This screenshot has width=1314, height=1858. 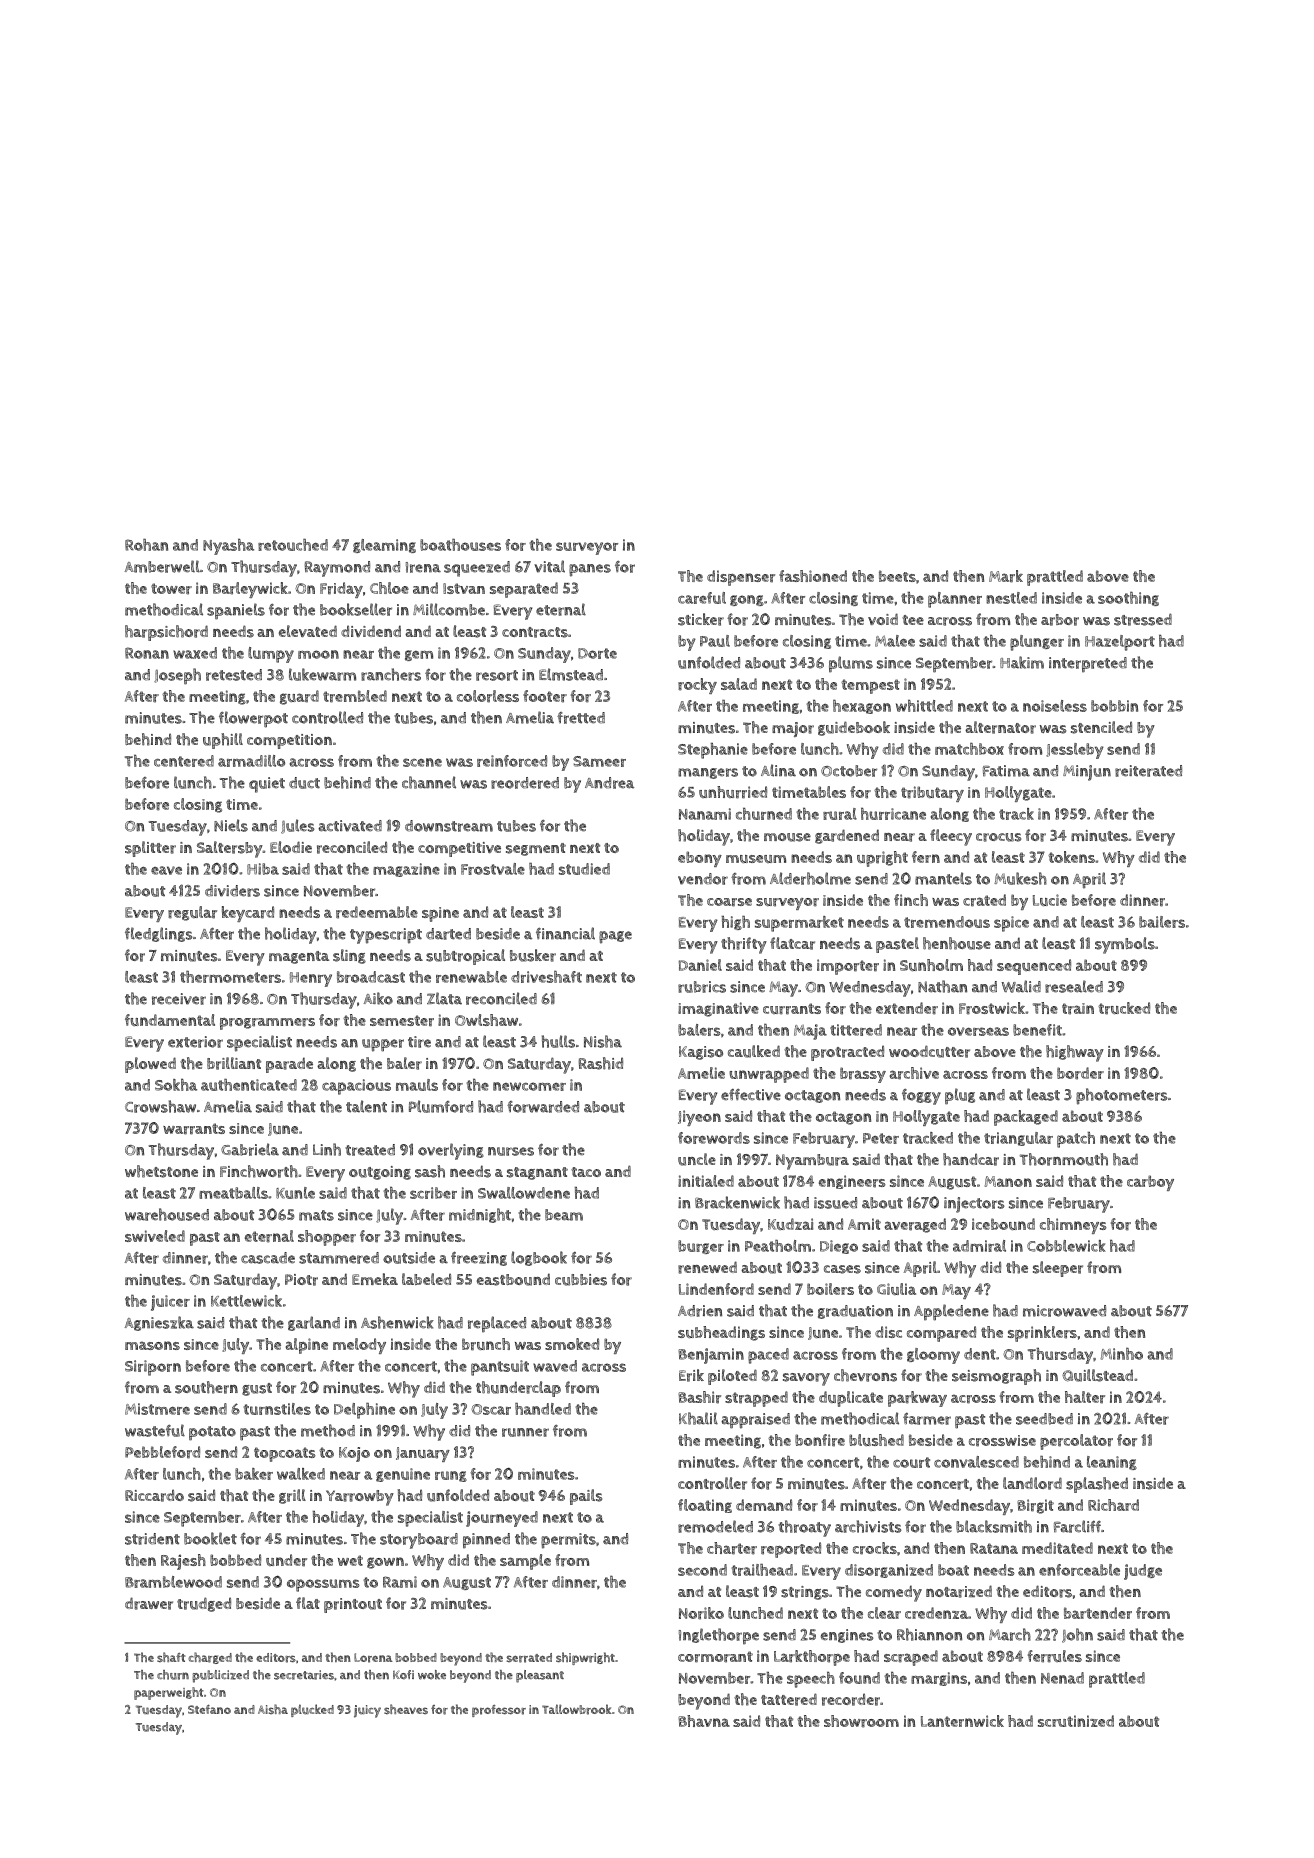 I want to click on symbols, so click(x=1125, y=945).
